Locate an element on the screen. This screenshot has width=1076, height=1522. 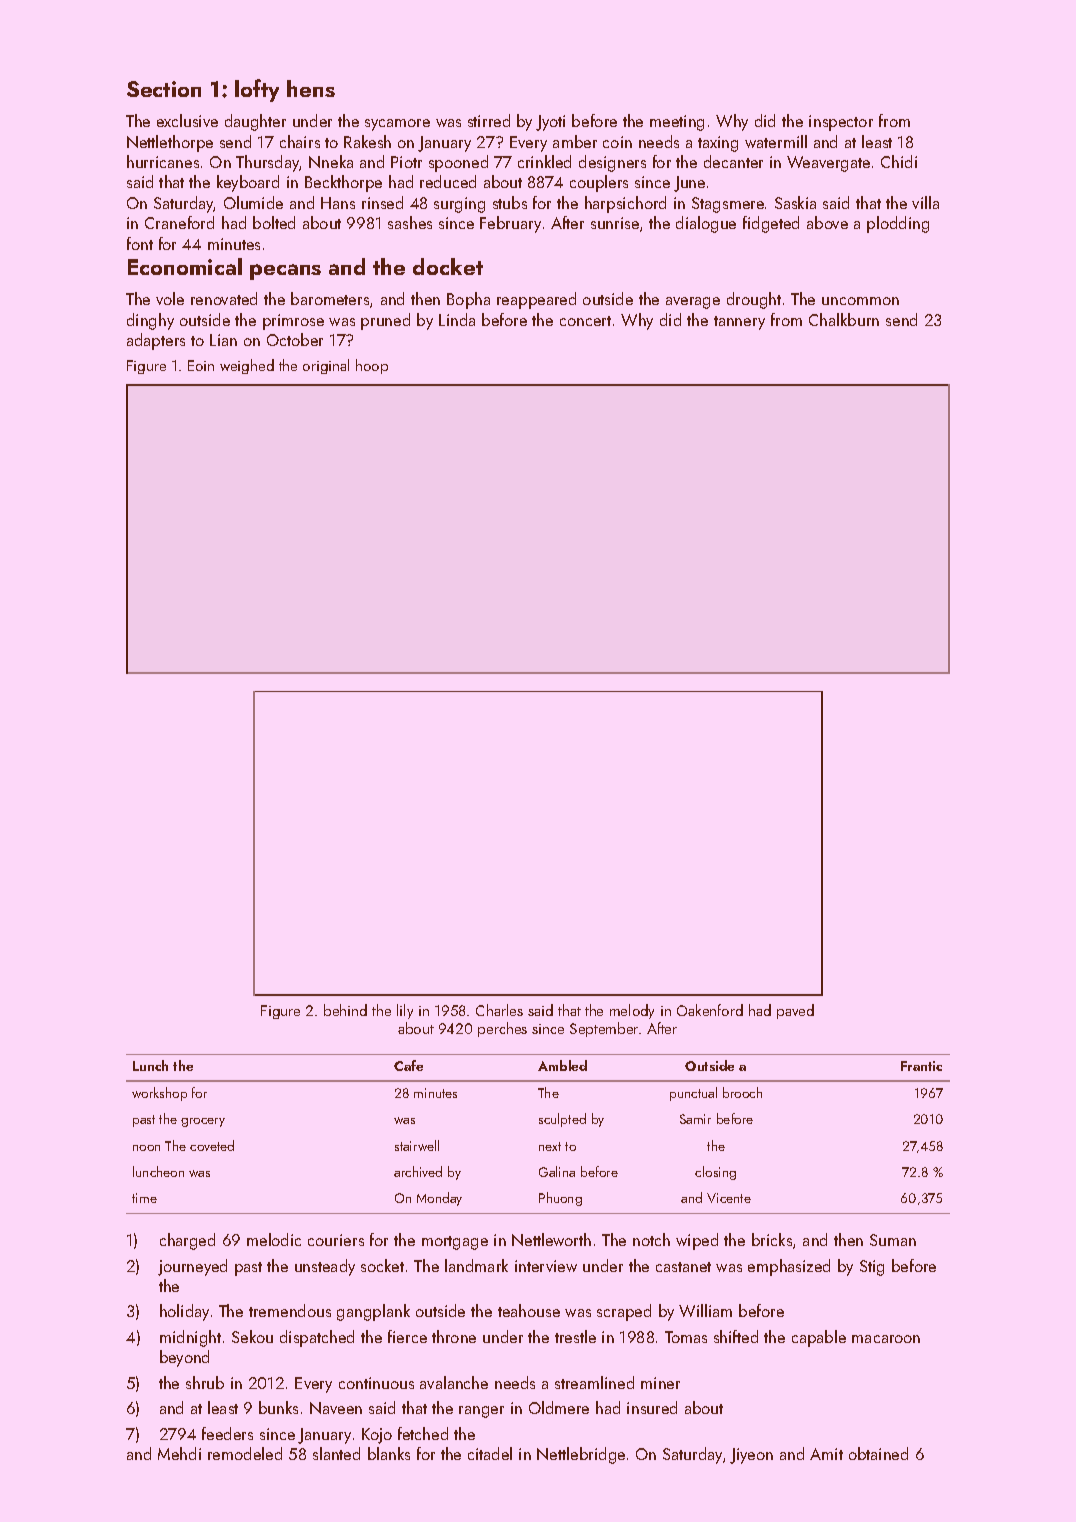
tannery is located at coordinates (739, 323).
